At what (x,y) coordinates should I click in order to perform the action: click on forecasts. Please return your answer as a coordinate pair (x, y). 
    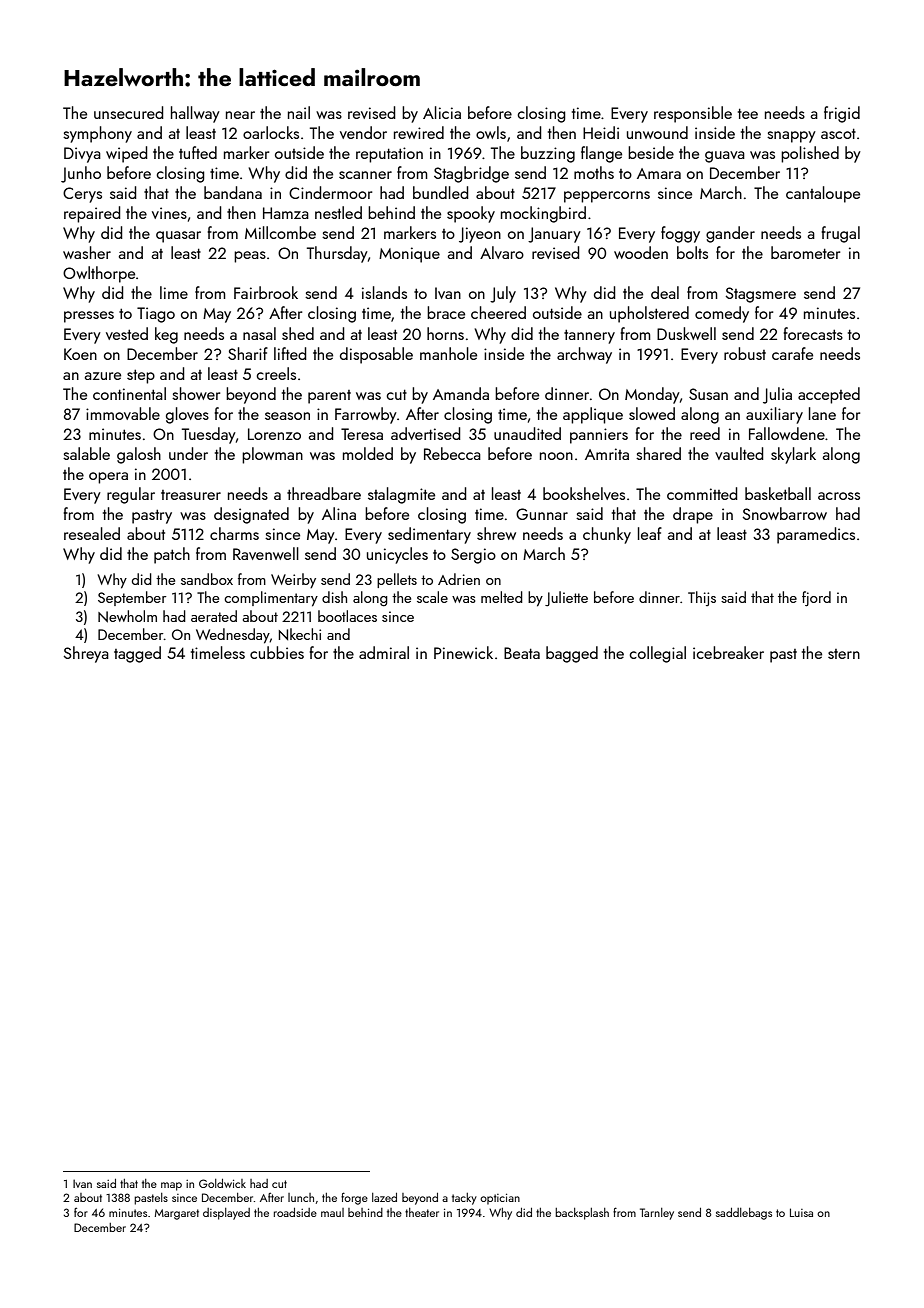
    Looking at the image, I should click on (813, 333).
